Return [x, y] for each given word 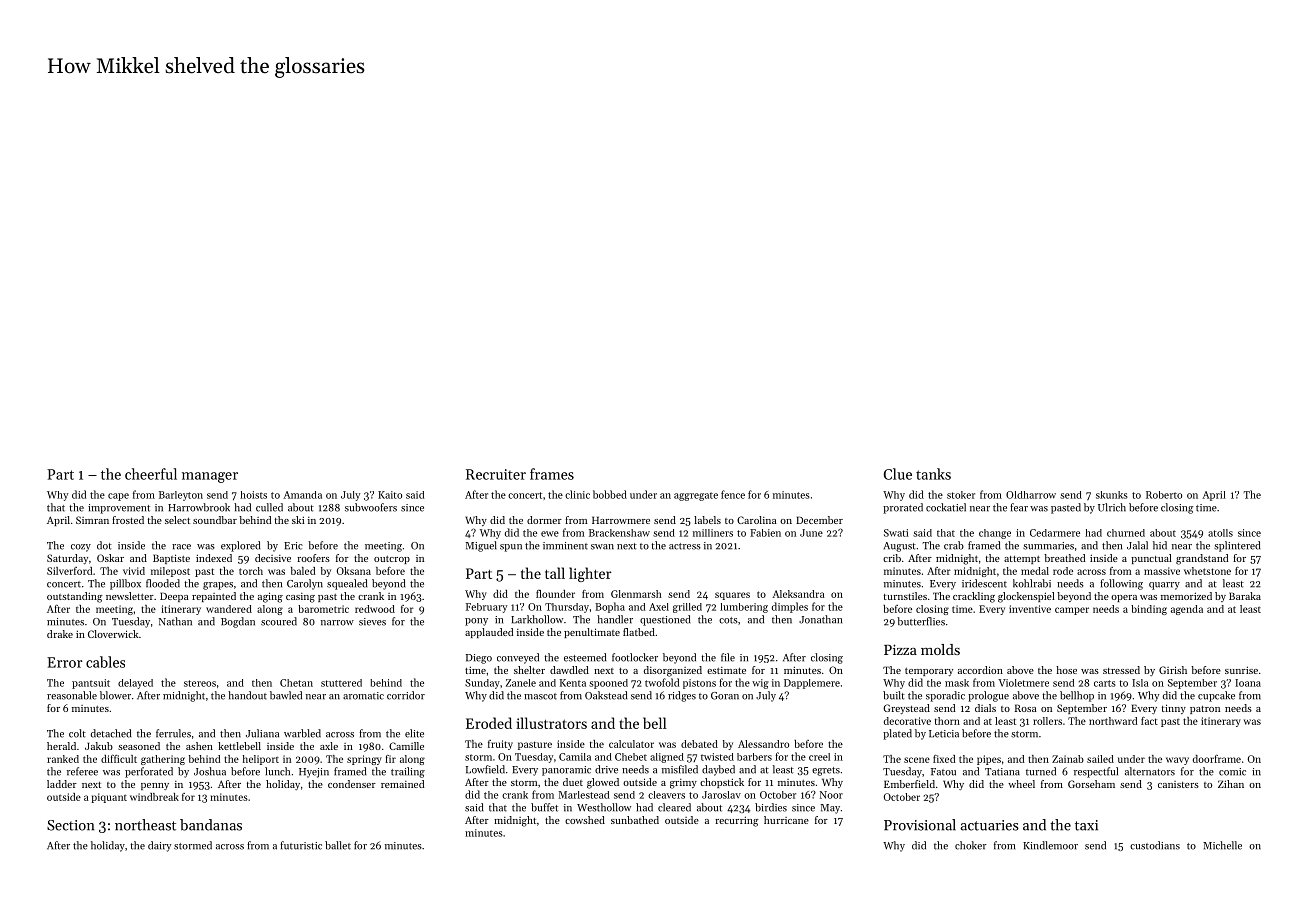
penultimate [592, 633]
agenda [1187, 610]
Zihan [1231, 784]
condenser [352, 784]
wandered [229, 609]
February [486, 608]
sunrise [1241, 670]
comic [1232, 772]
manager [210, 477]
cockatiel [946, 507]
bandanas [211, 825]
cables [105, 662]
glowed [603, 783]
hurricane [786, 820]
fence [733, 494]
